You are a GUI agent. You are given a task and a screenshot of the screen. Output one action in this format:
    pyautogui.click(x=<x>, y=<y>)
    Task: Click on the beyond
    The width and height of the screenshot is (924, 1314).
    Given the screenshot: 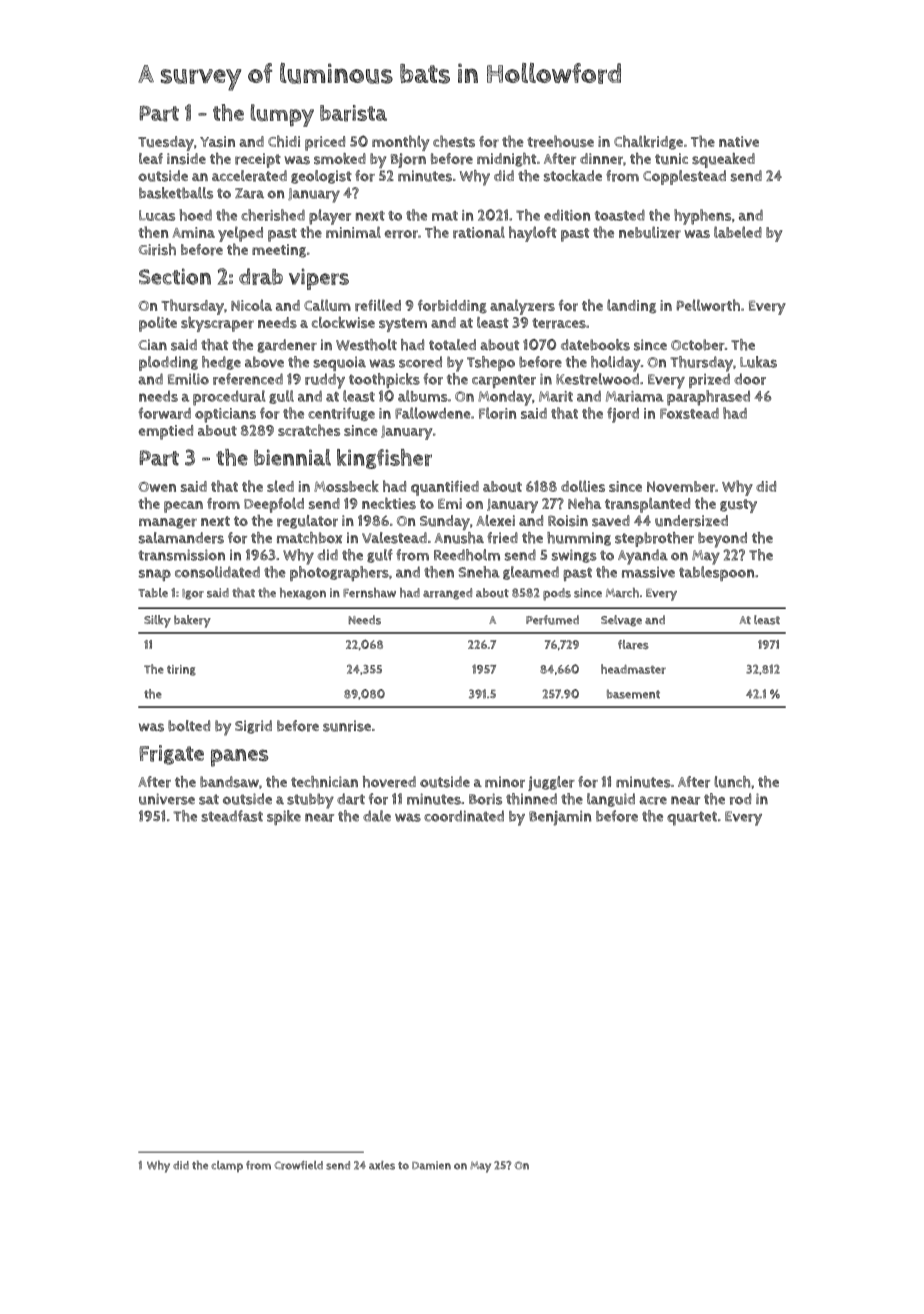 What is the action you would take?
    pyautogui.click(x=722, y=540)
